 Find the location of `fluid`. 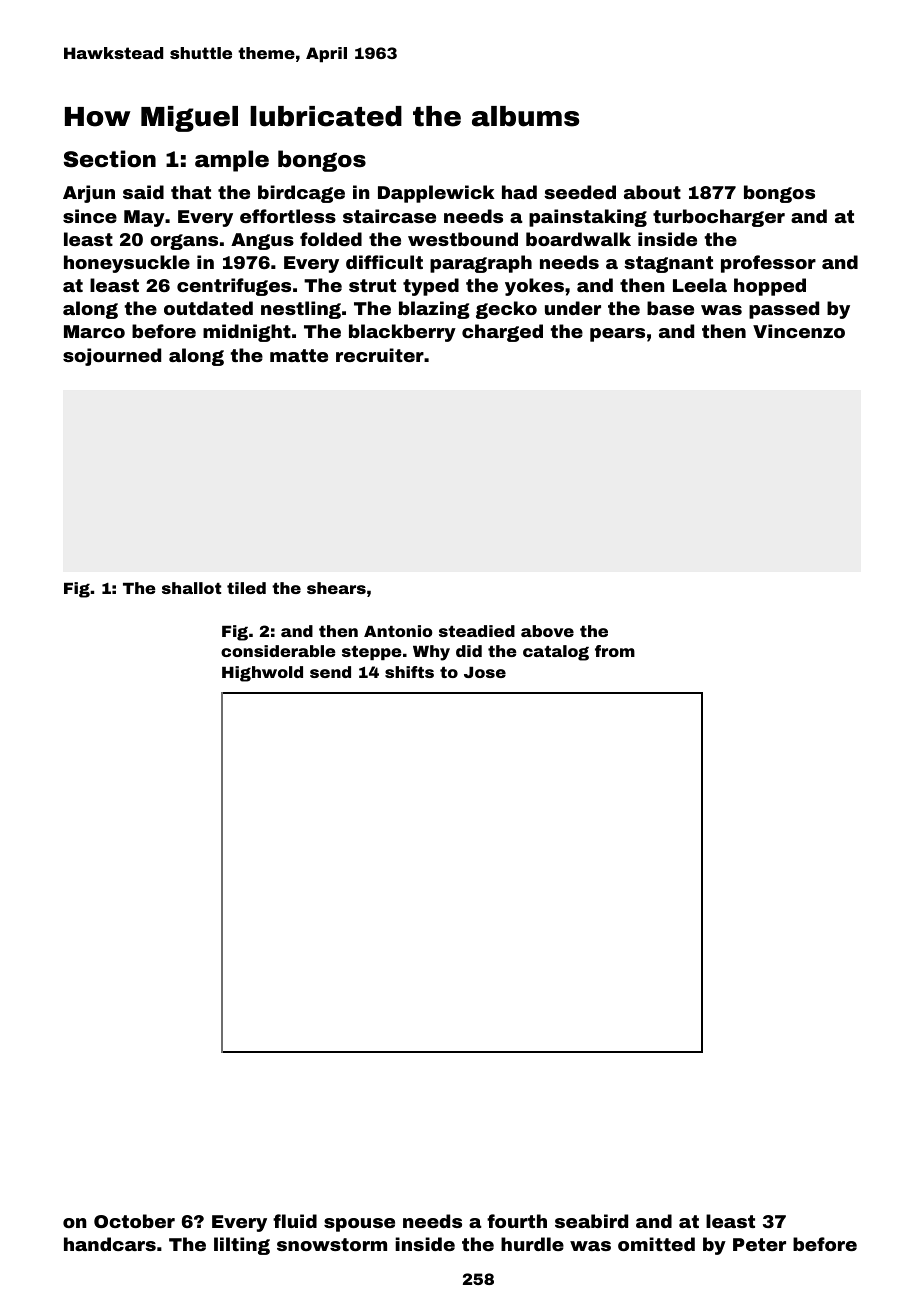

fluid is located at coordinates (295, 1221).
